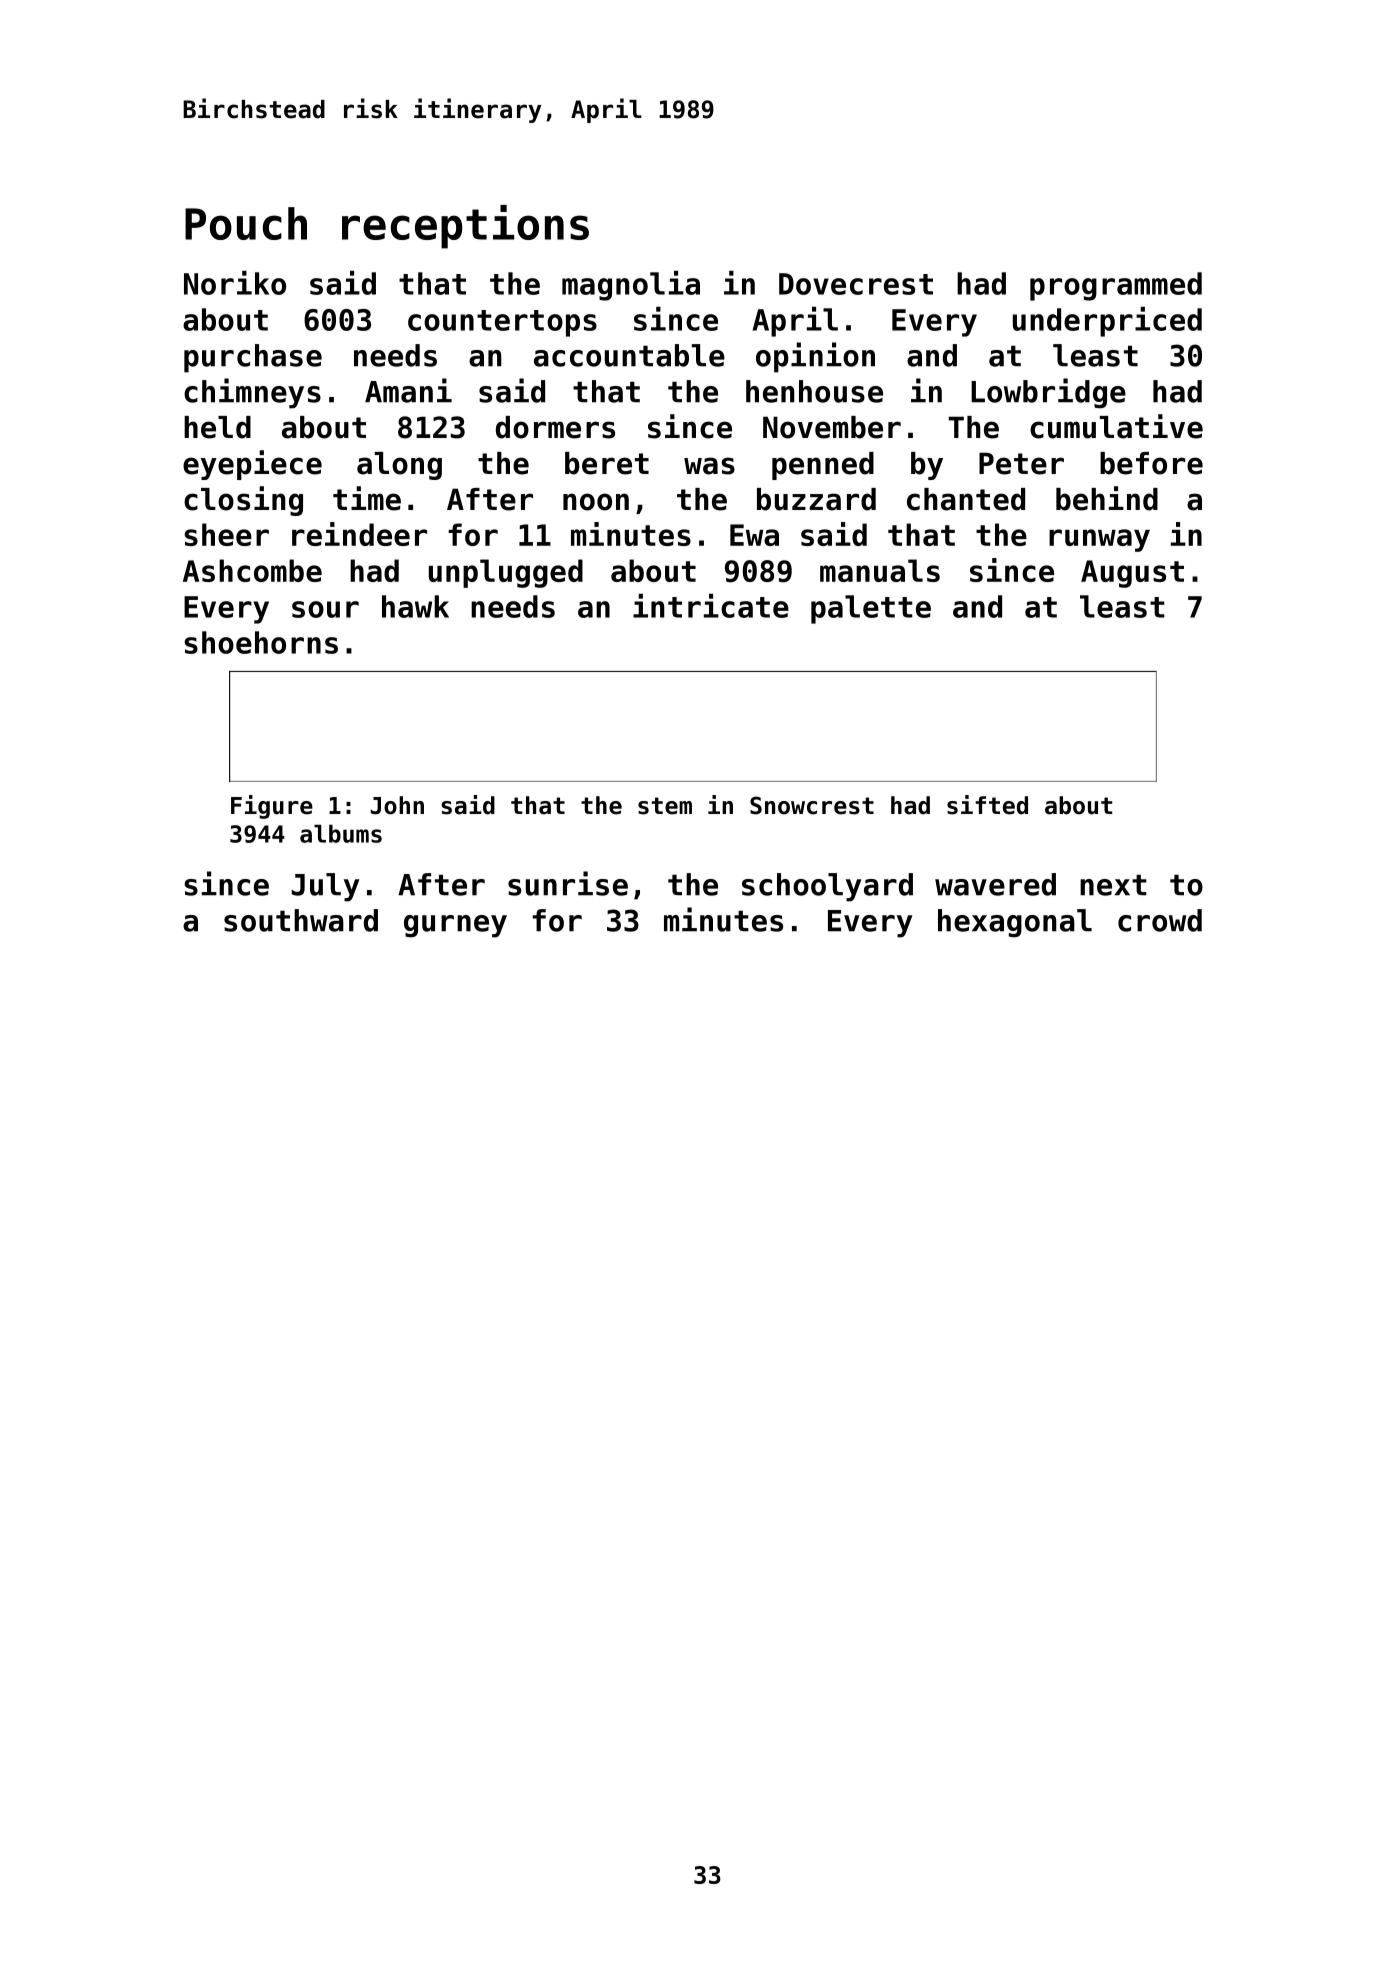 This image has width=1386, height=1969. I want to click on cumulative, so click(1116, 426).
